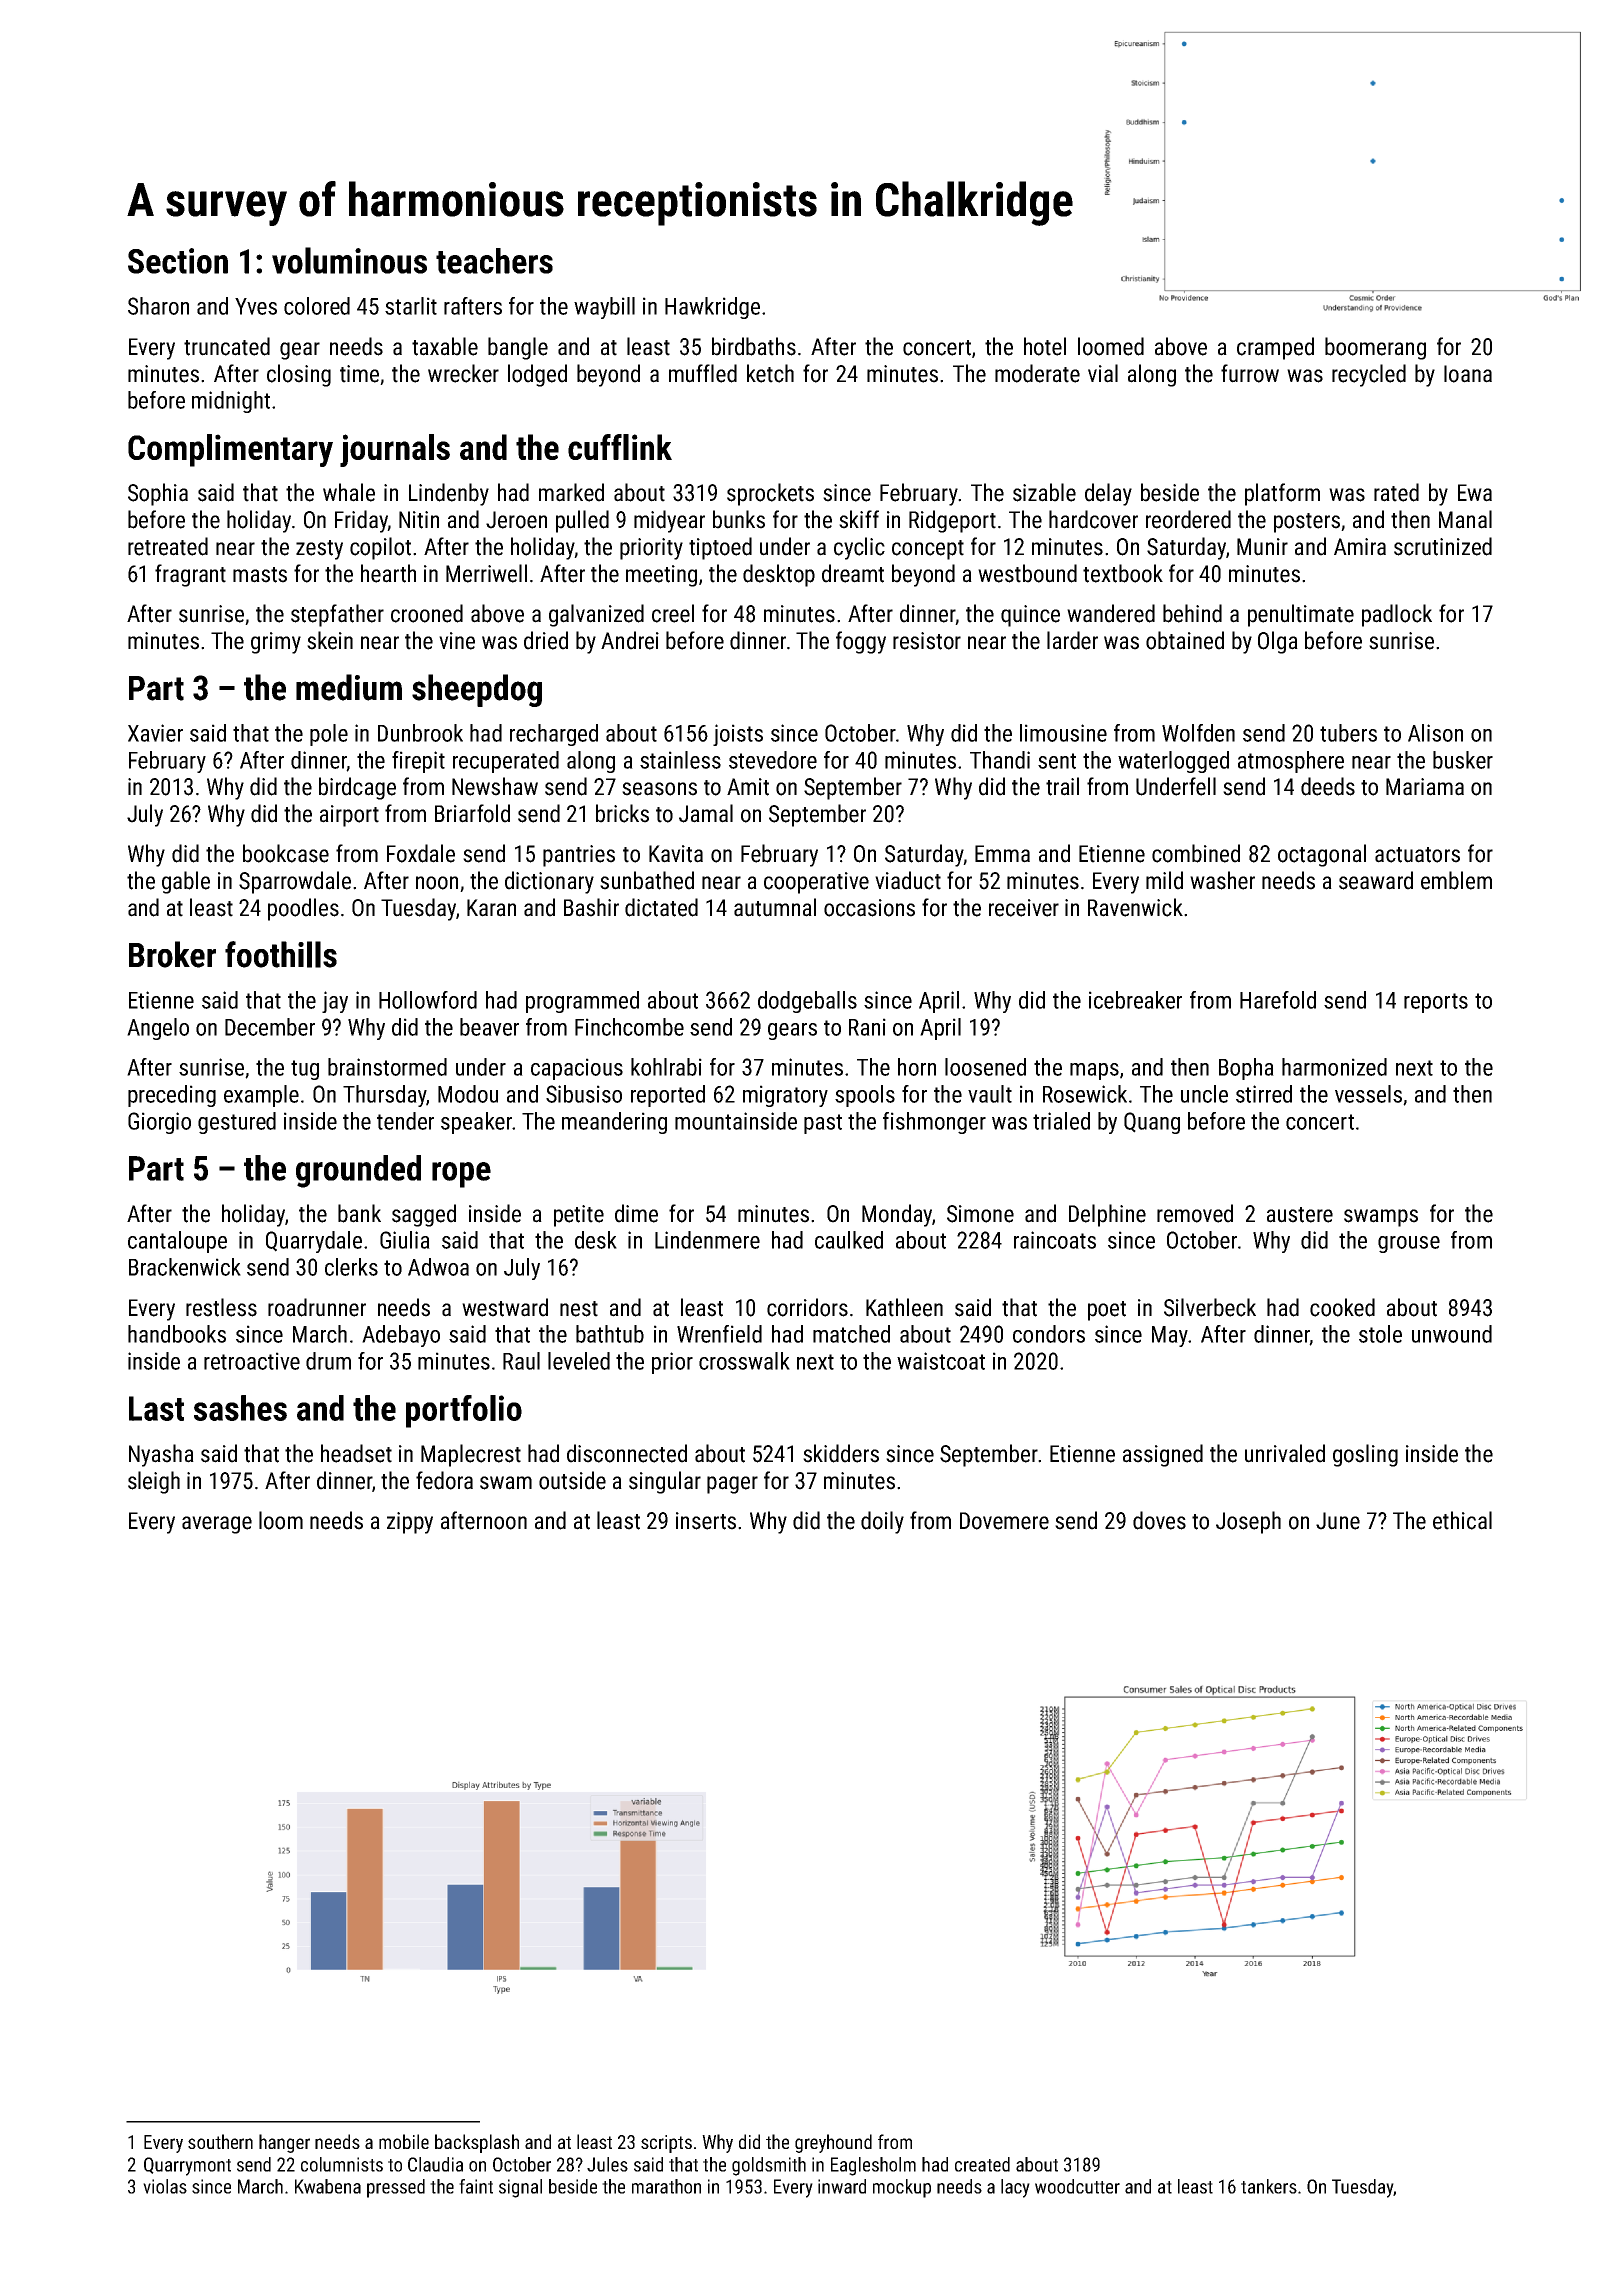 Image resolution: width=1620 pixels, height=2292 pixels. I want to click on austere, so click(1300, 1215).
